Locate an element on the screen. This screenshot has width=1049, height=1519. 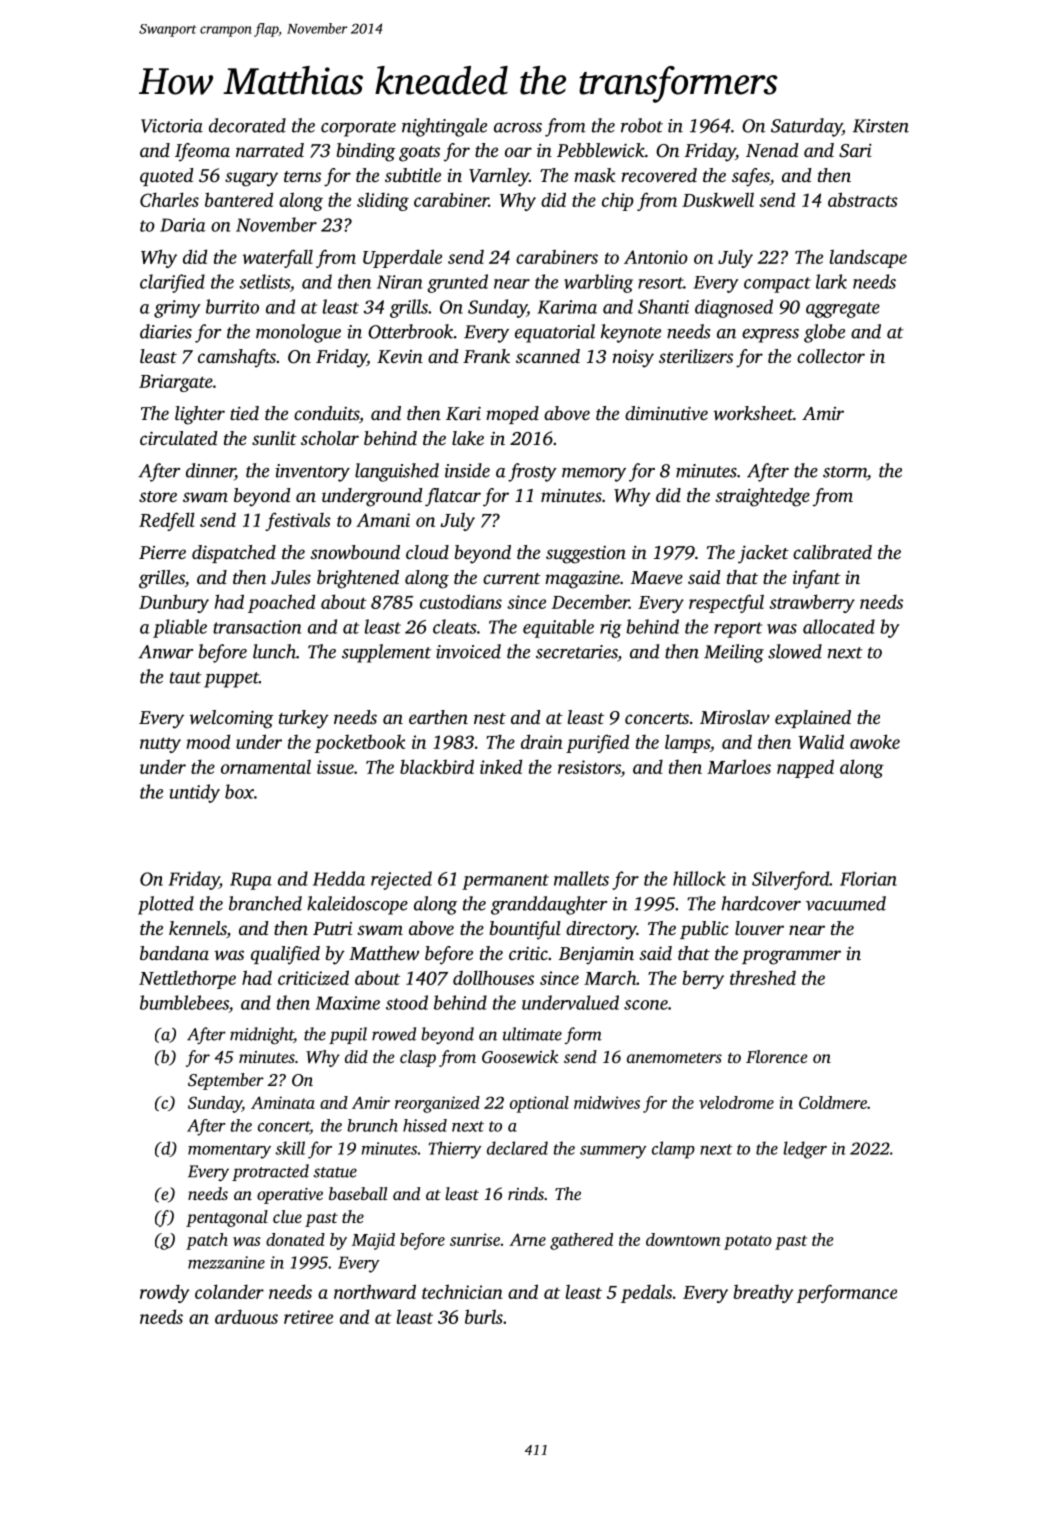
Maxime is located at coordinates (347, 1003).
